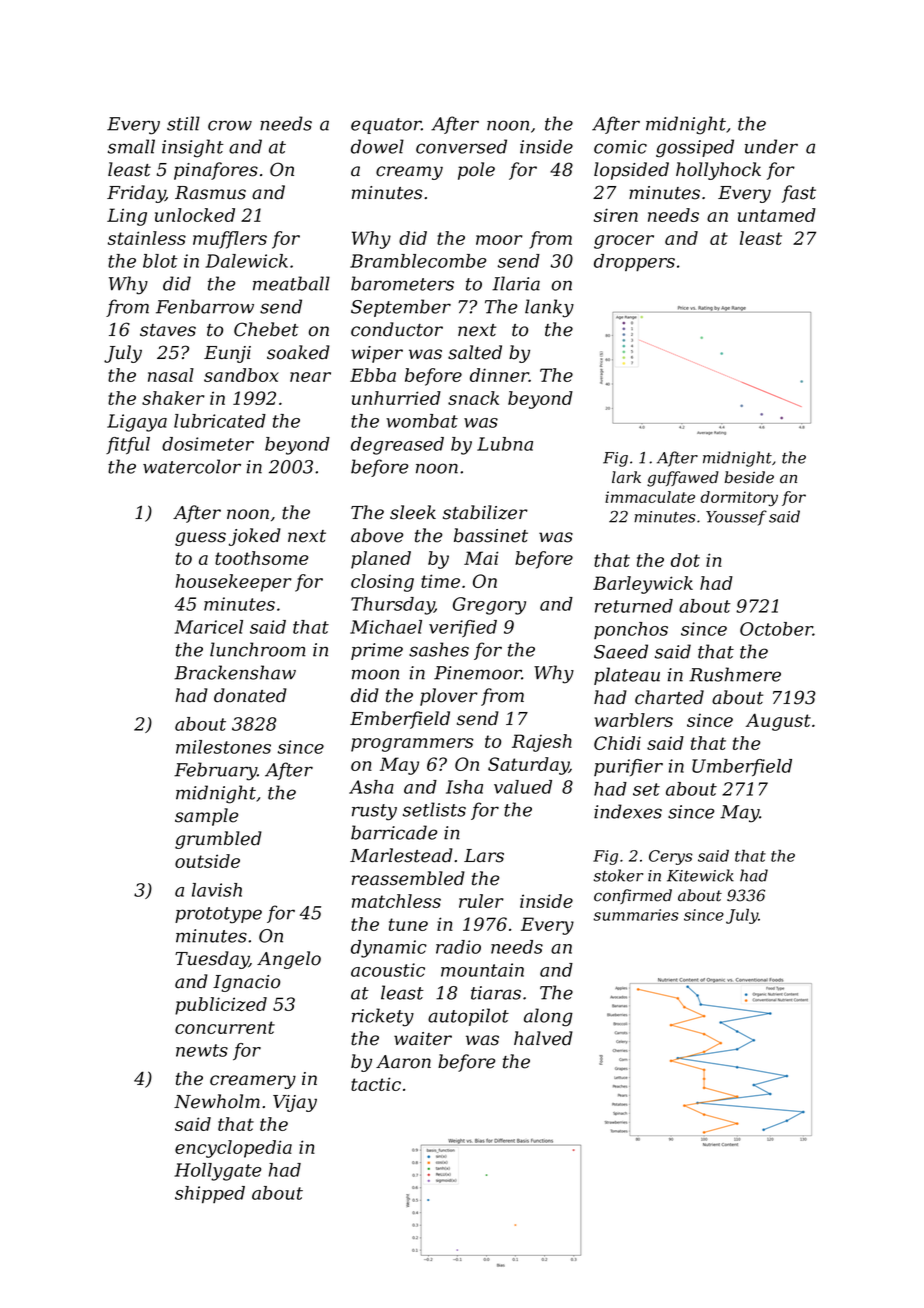 This document has height=1308, width=924. I want to click on still, so click(183, 123).
